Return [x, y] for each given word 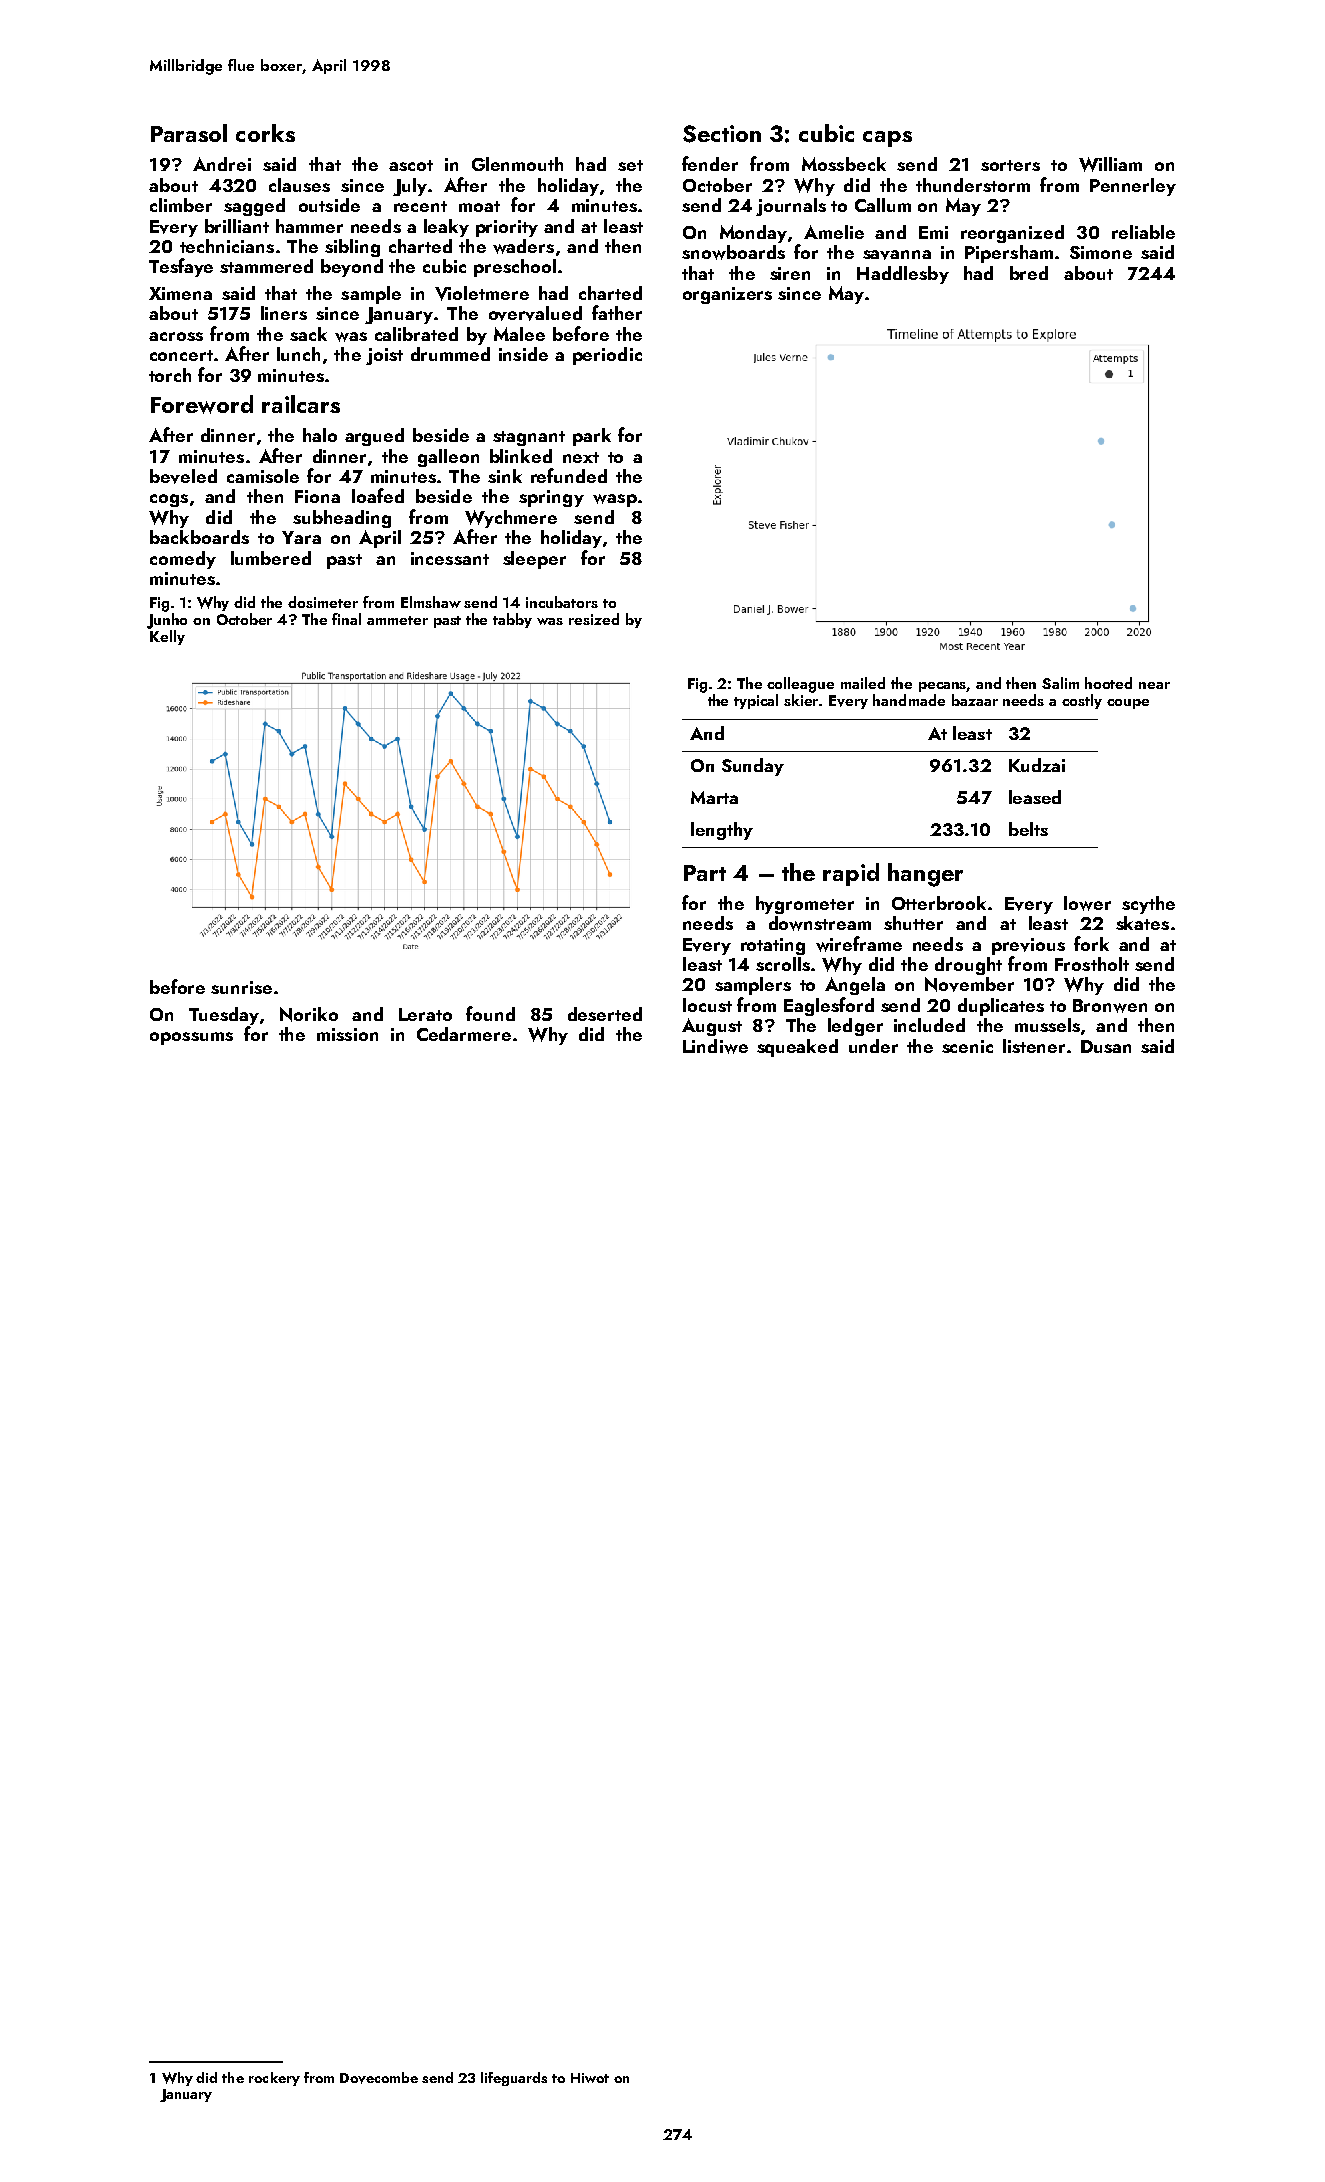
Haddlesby [903, 275]
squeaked [797, 1048]
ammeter [397, 620]
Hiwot [590, 2078]
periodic [607, 356]
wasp [615, 500]
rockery [274, 2079]
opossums [191, 1038]
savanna [897, 255]
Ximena [180, 293]
